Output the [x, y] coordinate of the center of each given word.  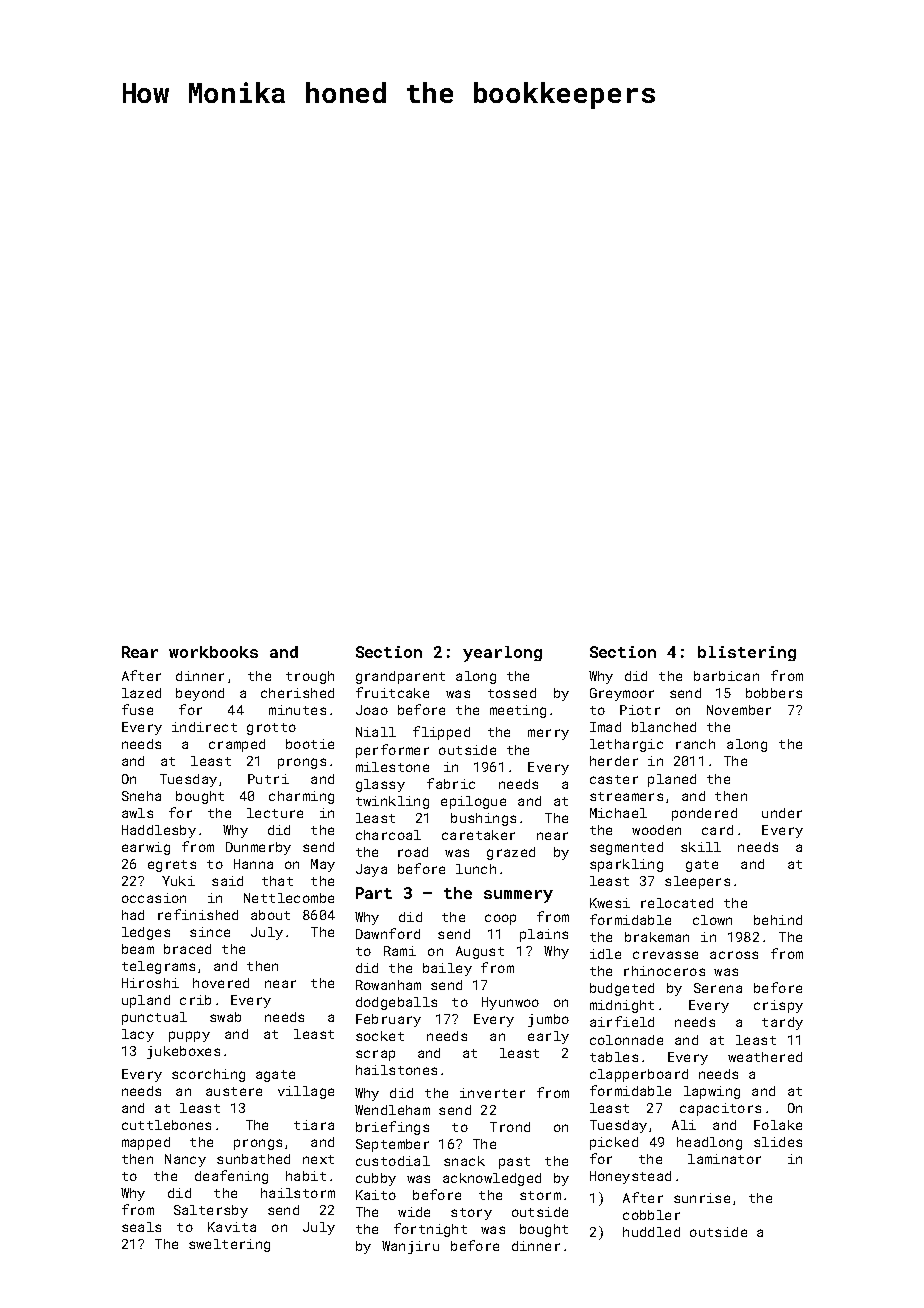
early [548, 1037]
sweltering [229, 1245]
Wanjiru [410, 1247]
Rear [140, 652]
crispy [778, 1006]
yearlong [502, 654]
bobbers [774, 693]
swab [225, 1017]
